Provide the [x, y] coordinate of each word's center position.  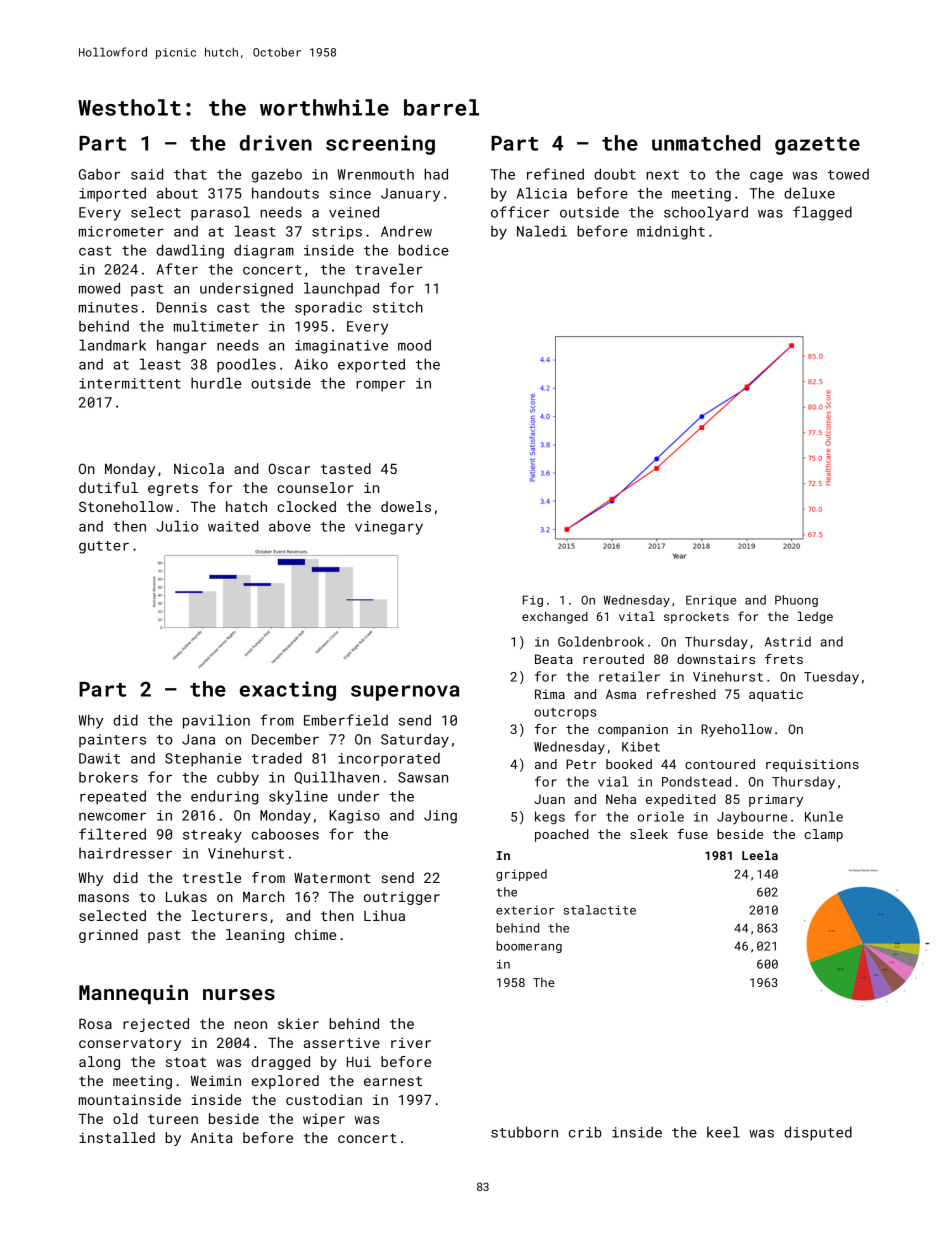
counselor [315, 487]
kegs [550, 818]
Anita [212, 1137]
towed [848, 174]
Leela [760, 855]
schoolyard [706, 213]
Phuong [796, 601]
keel [723, 1132]
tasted [346, 468]
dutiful [108, 487]
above [290, 526]
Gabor [99, 174]
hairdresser [125, 853]
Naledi [542, 231]
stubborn [524, 1132]
